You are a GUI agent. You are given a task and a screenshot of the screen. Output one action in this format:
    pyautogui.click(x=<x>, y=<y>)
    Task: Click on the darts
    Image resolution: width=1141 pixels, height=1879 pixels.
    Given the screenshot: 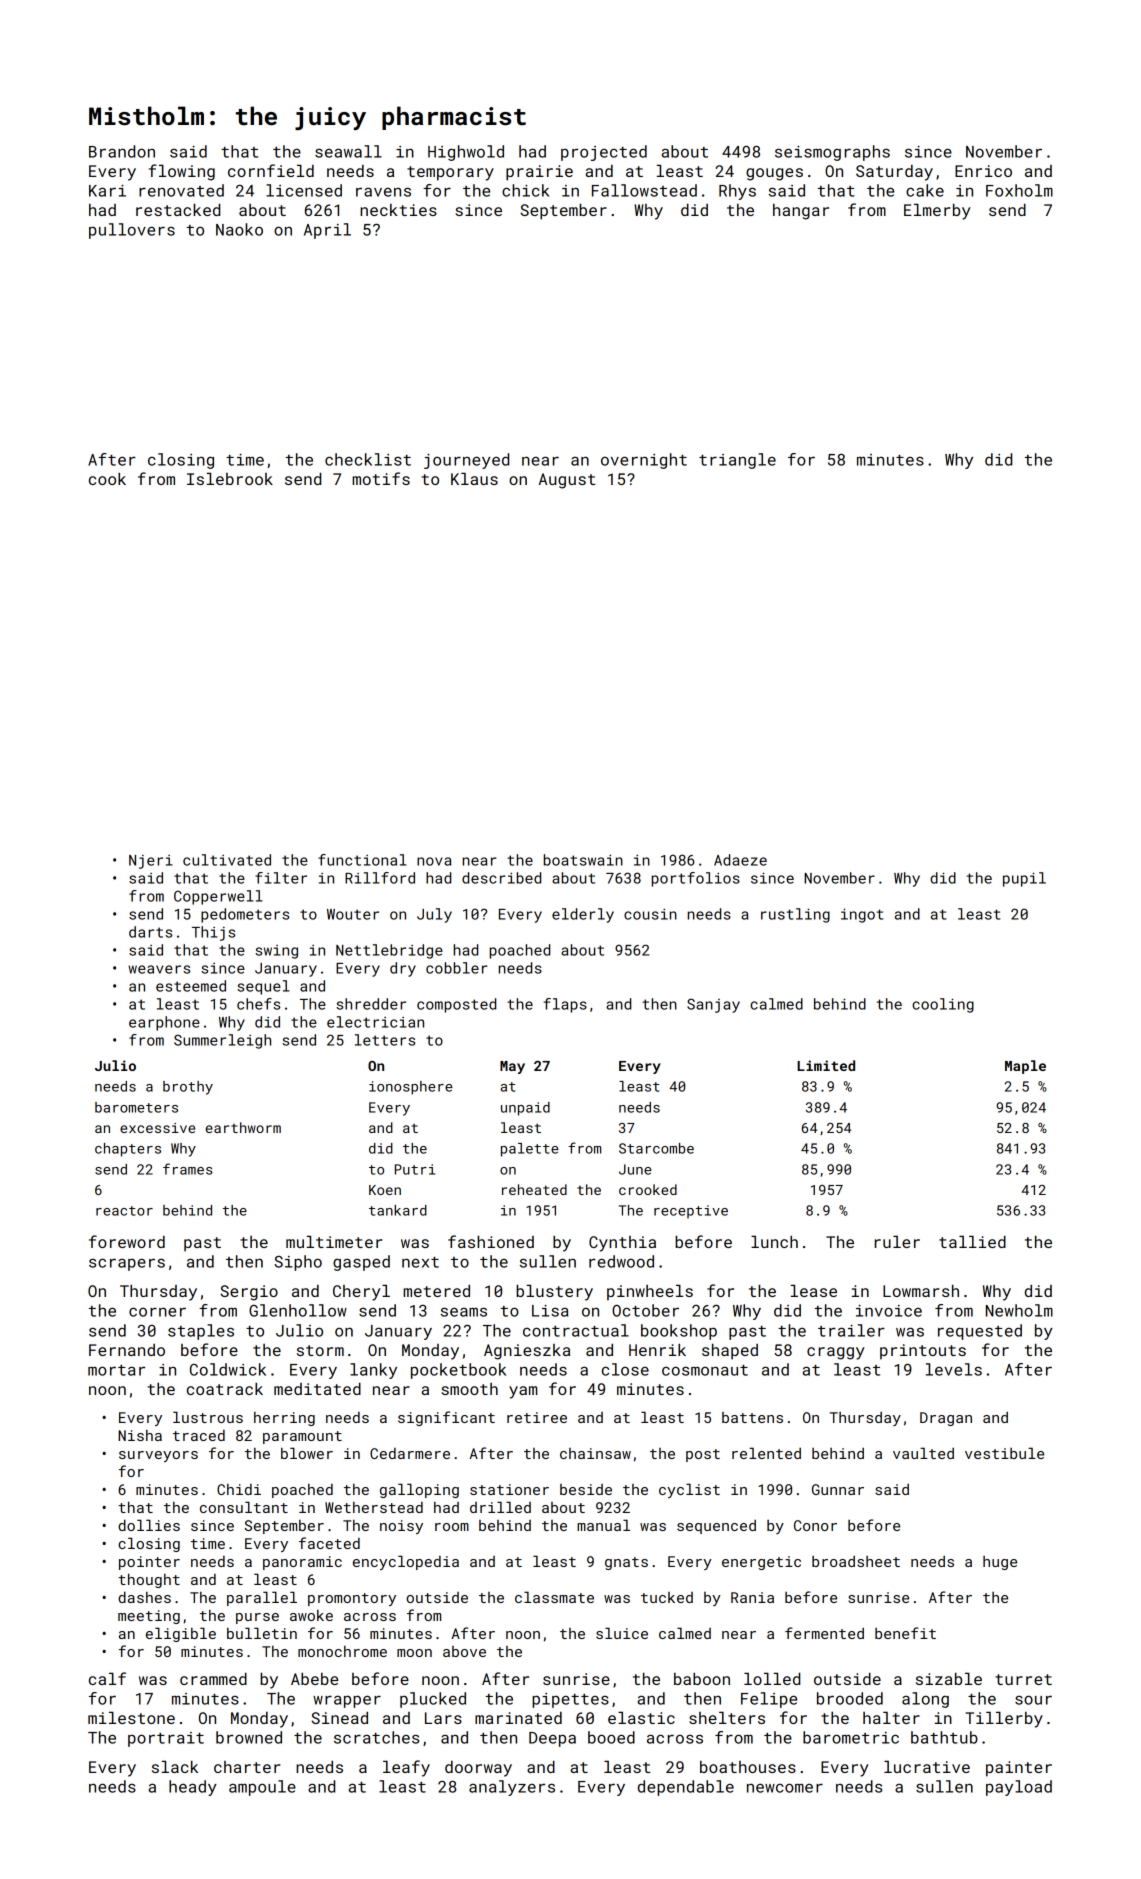 What is the action you would take?
    pyautogui.click(x=150, y=932)
